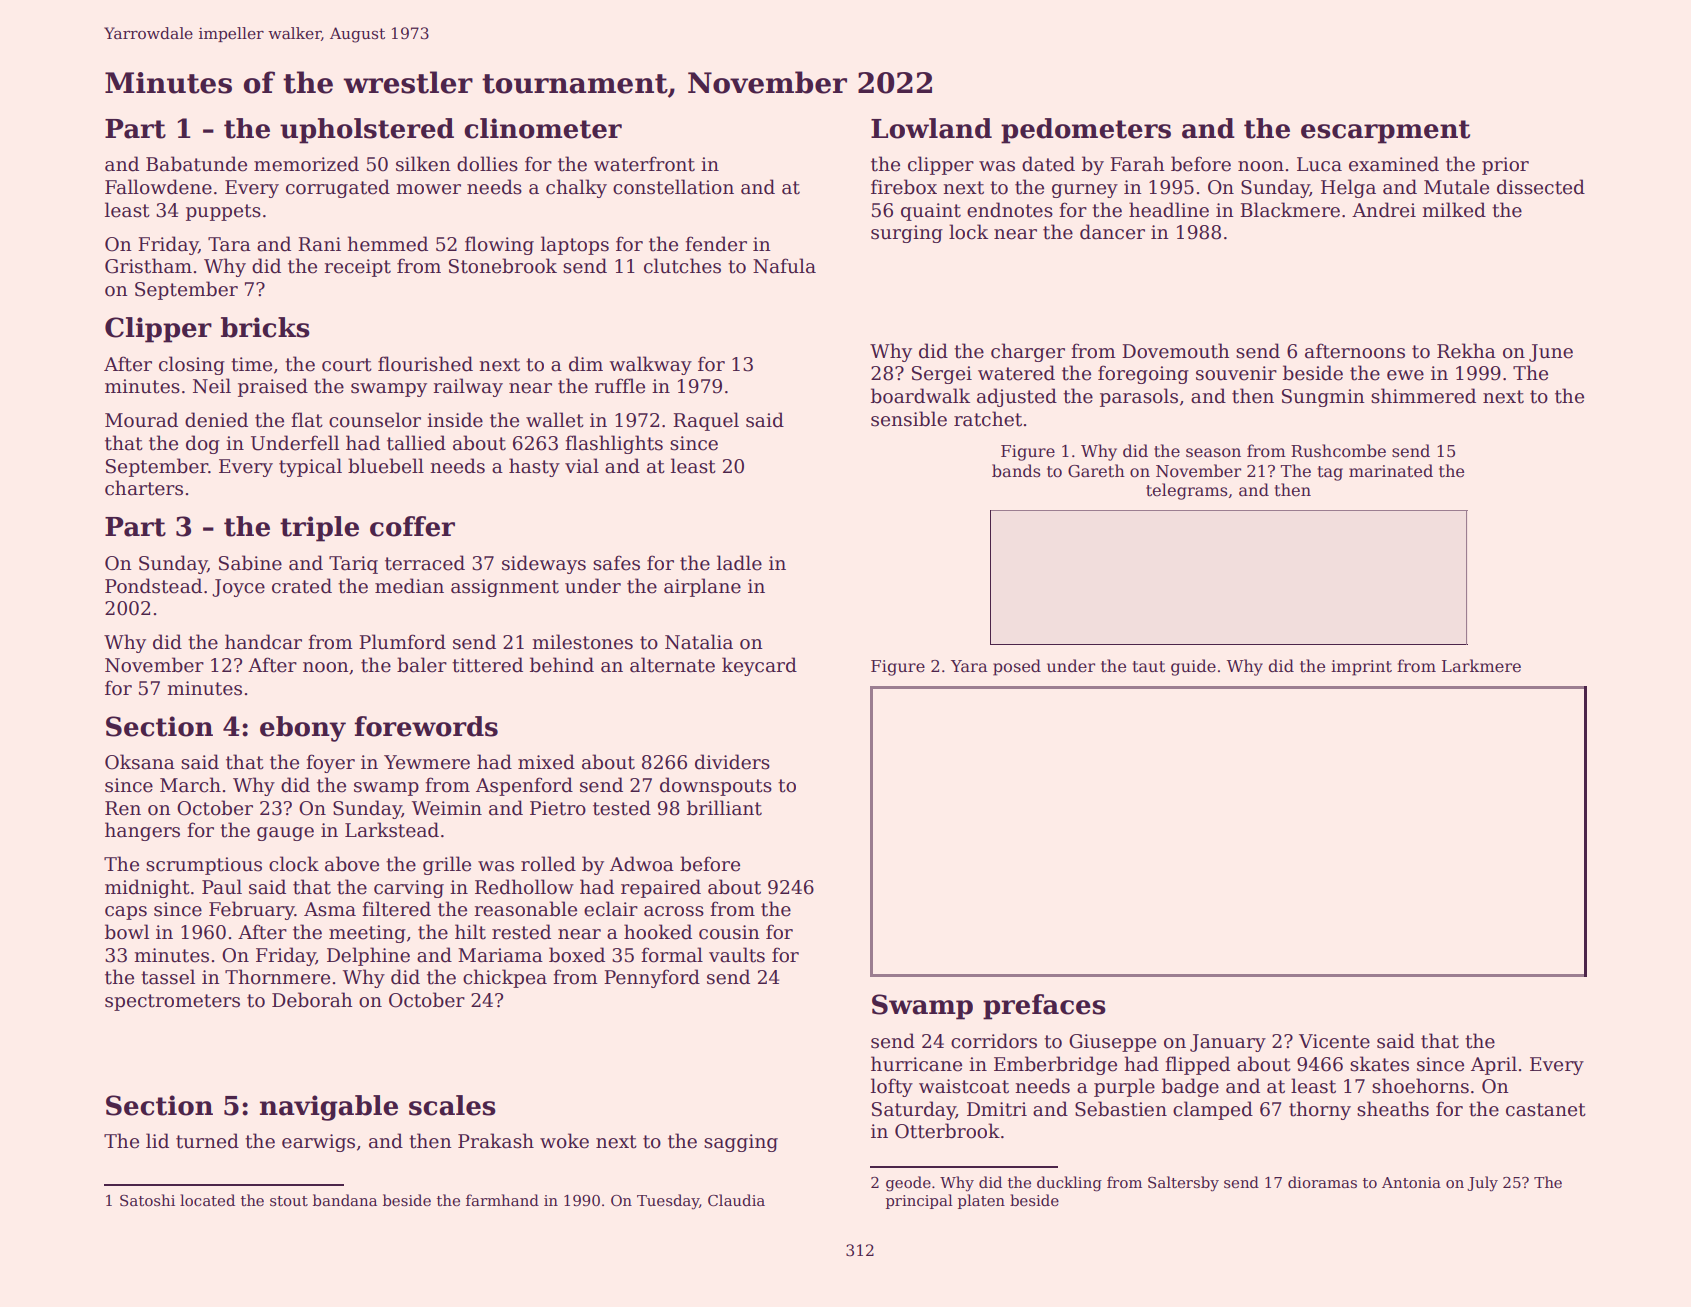 The image size is (1691, 1307). Describe the element at coordinates (650, 365) in the screenshot. I see `walkway` at that location.
